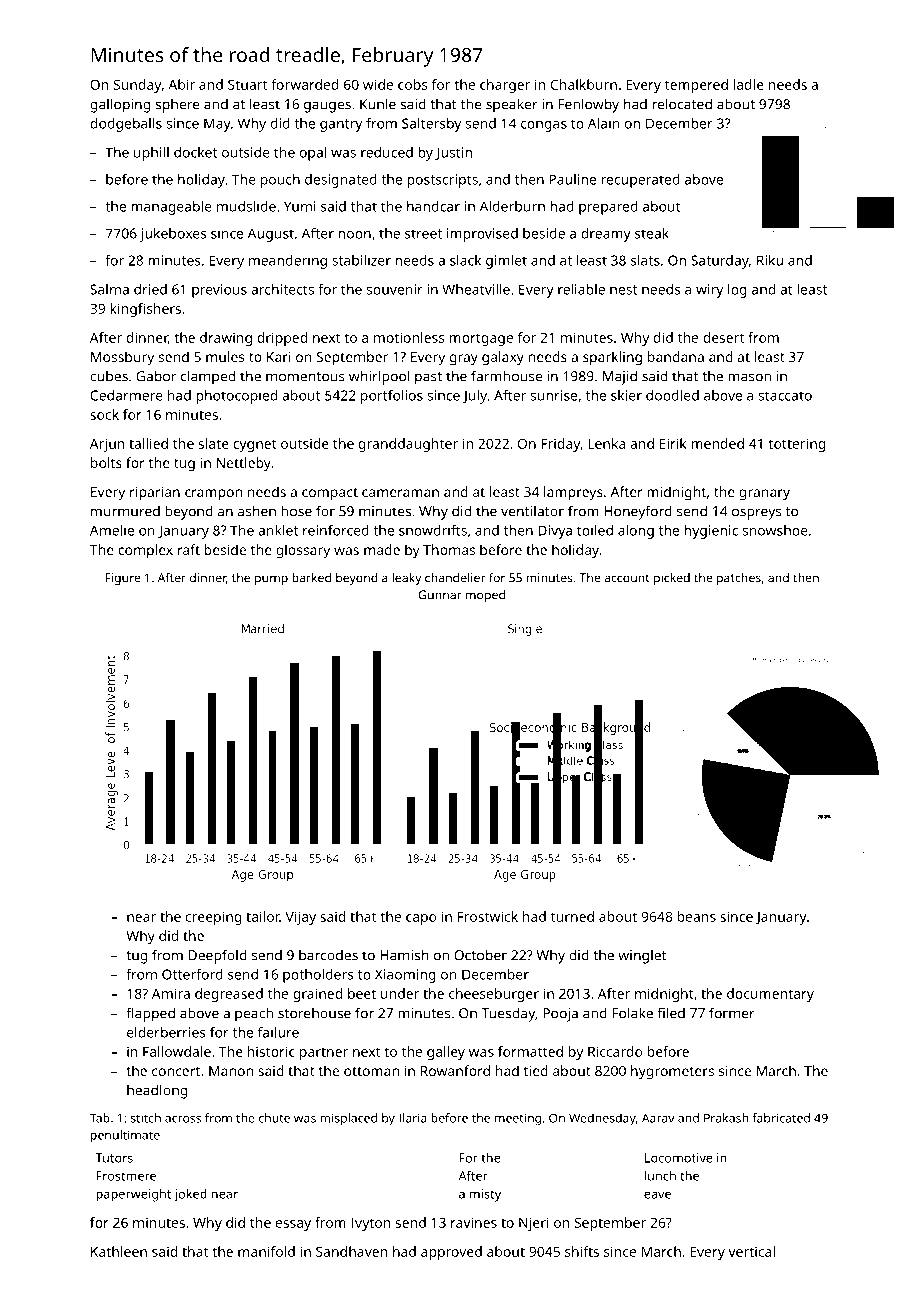  Describe the element at coordinates (672, 395) in the page. I see `doodled` at that location.
